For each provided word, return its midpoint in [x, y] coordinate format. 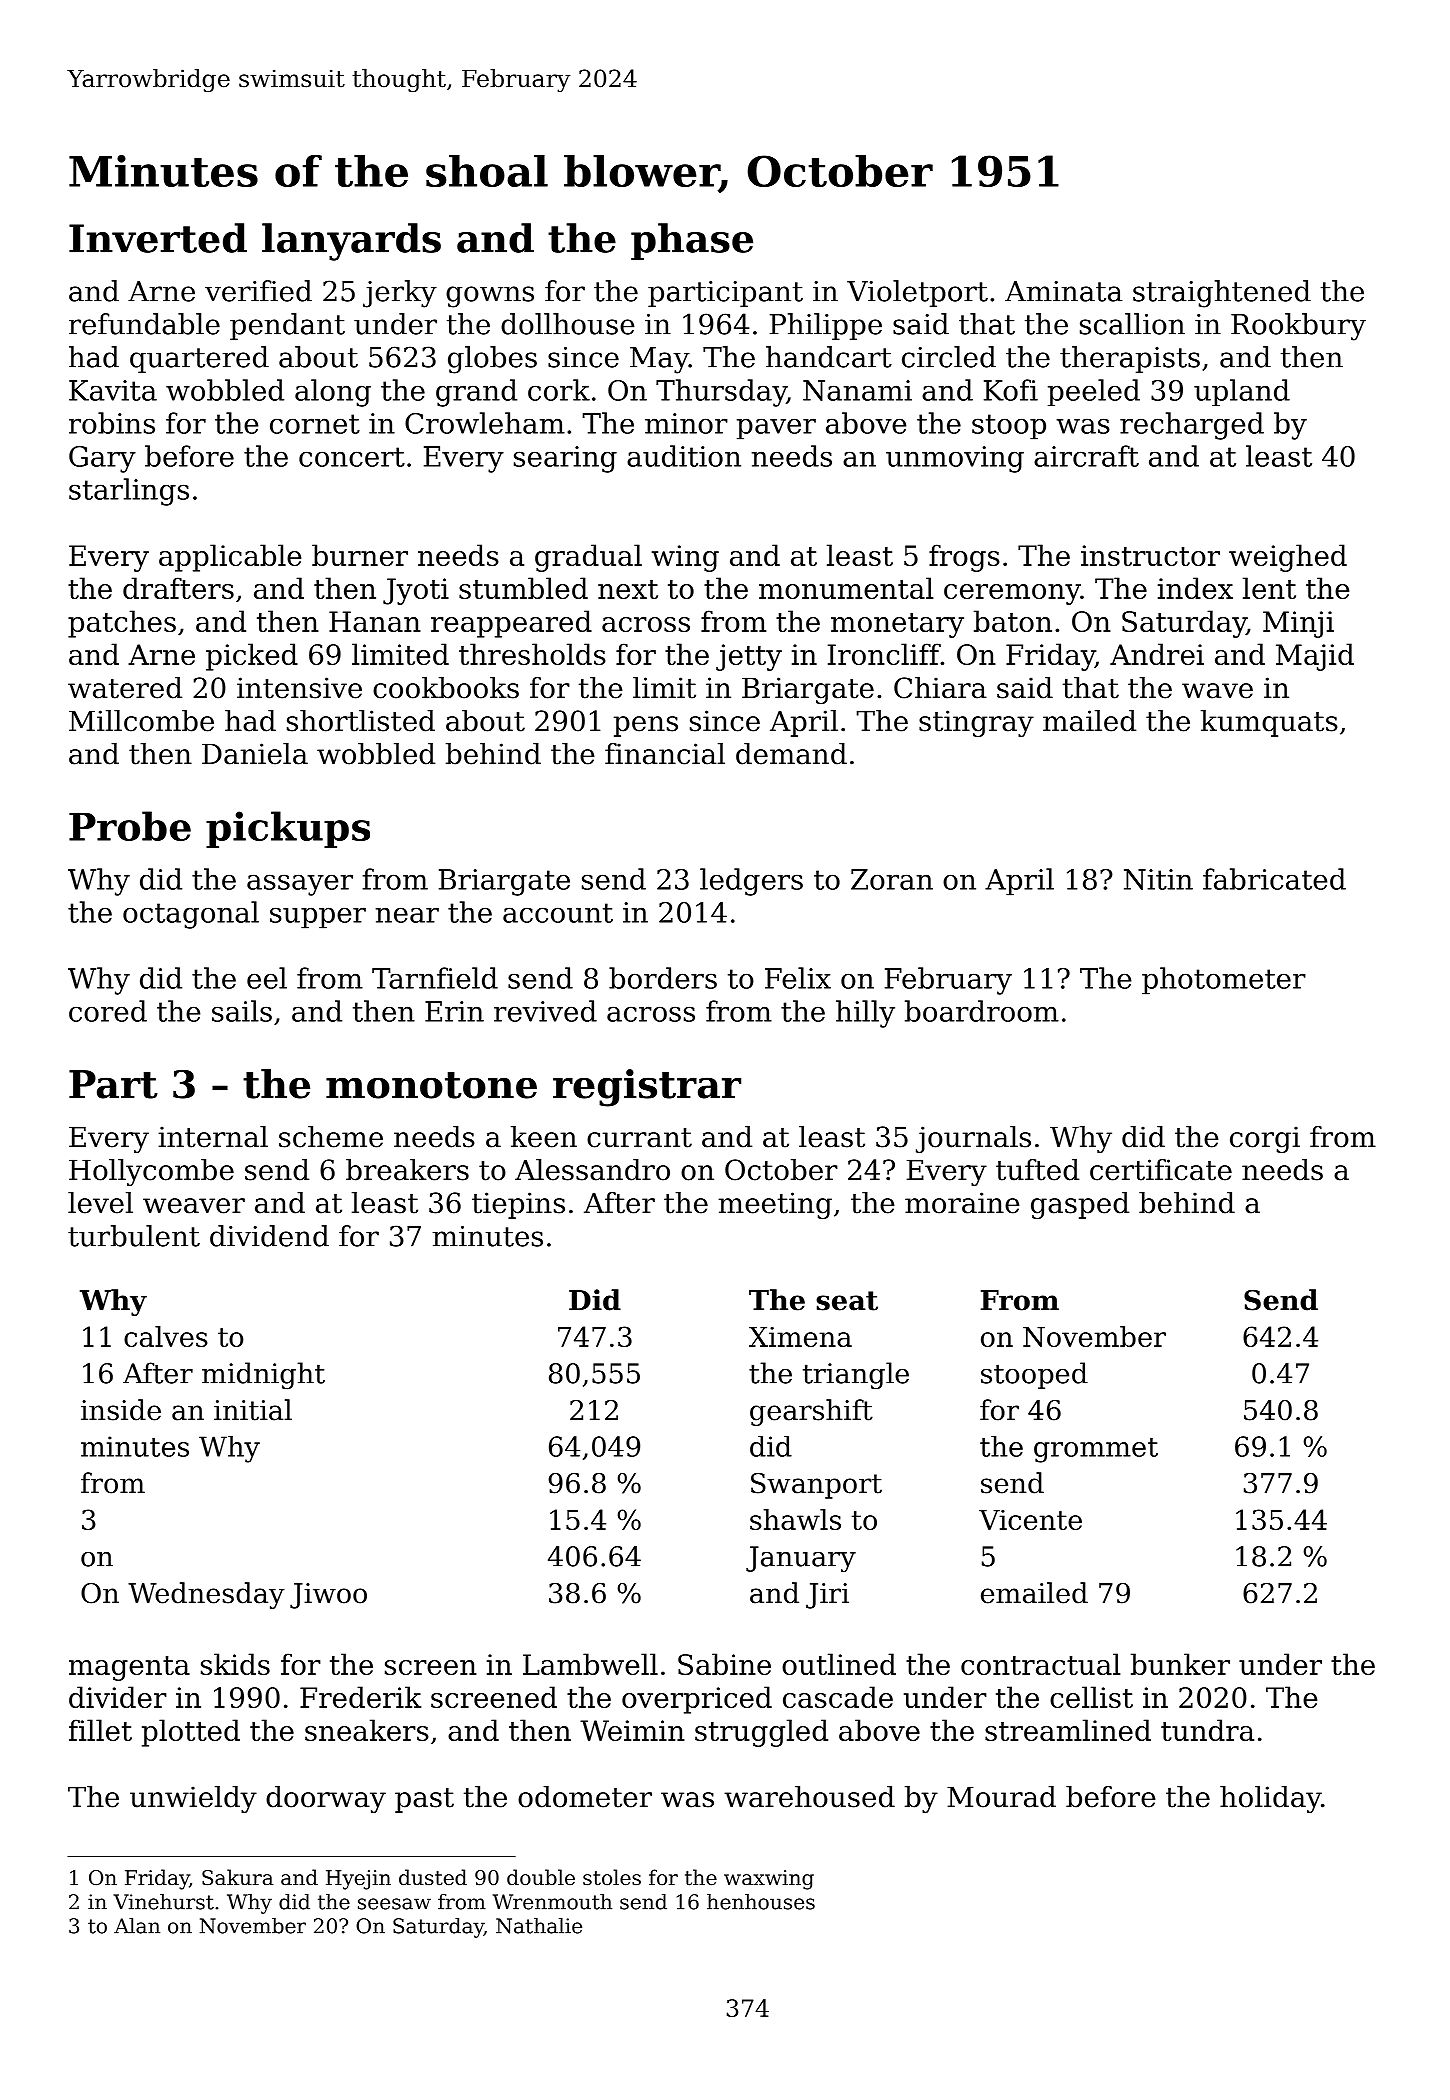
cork [559, 390]
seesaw [394, 1904]
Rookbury [1298, 327]
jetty [749, 657]
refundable [144, 324]
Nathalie [539, 1926]
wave [1217, 691]
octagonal [191, 915]
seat [847, 1301]
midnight [263, 1376]
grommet [1096, 1450]
